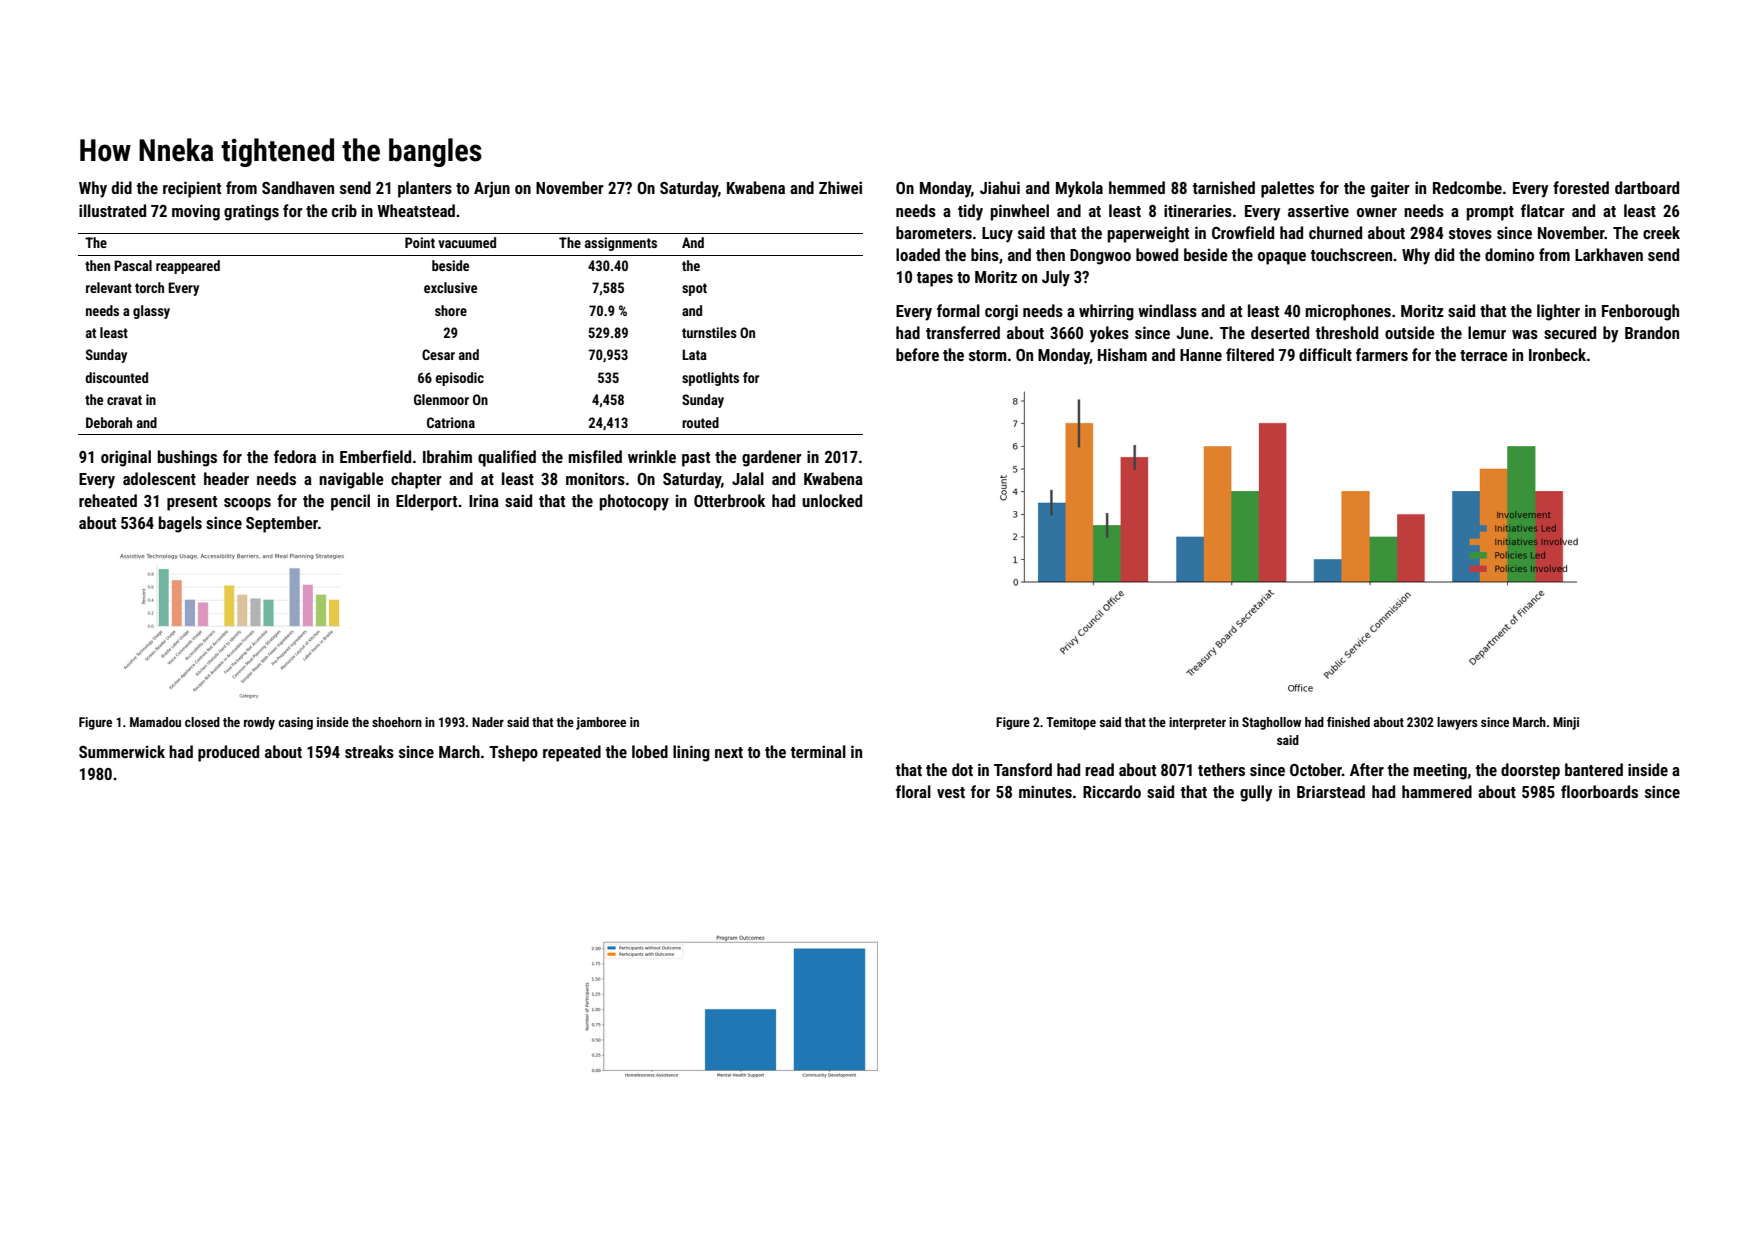 The image size is (1759, 1244). Describe the element at coordinates (196, 212) in the screenshot. I see `moving` at that location.
